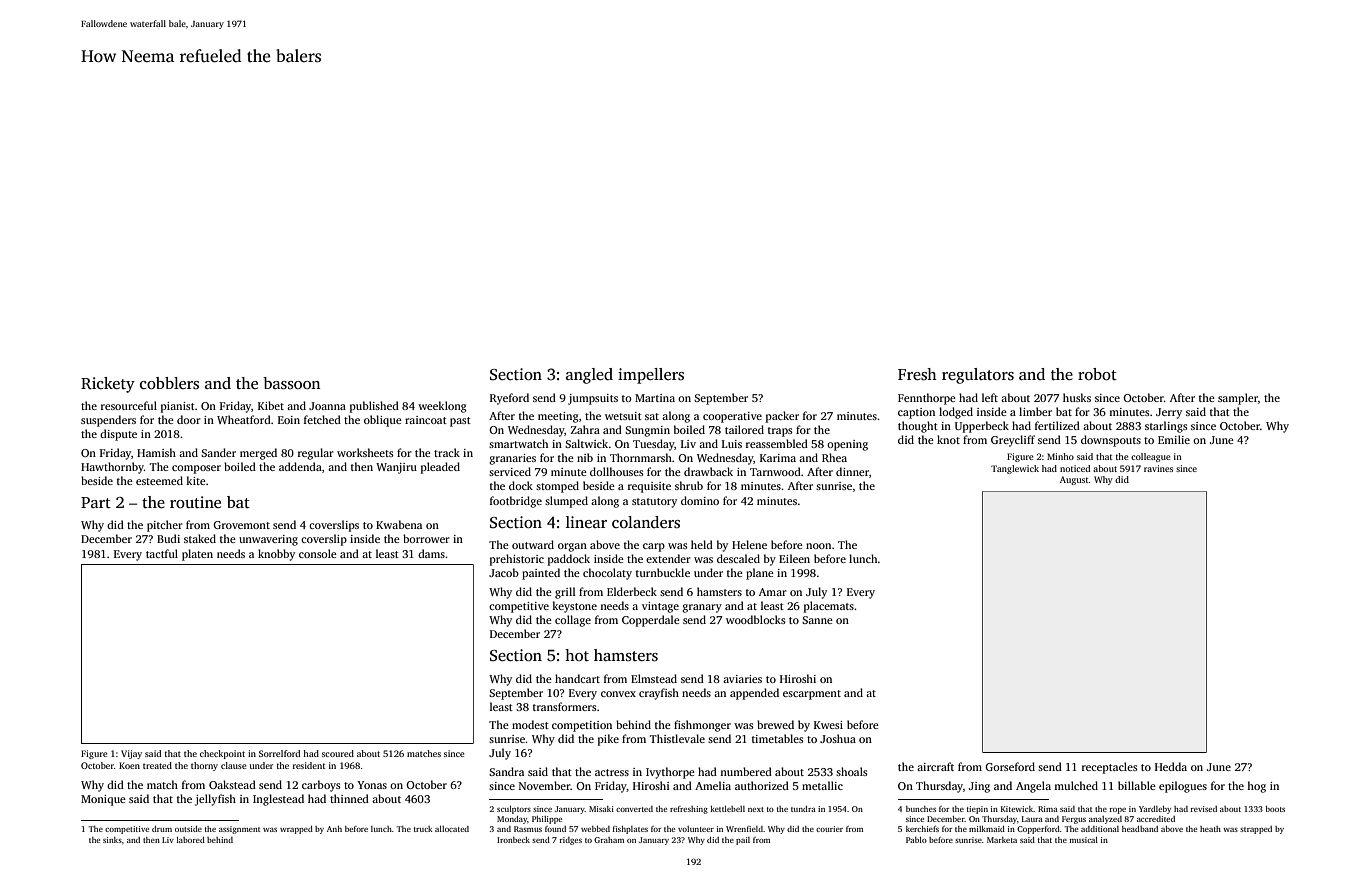 This image has width=1372, height=887. What do you see at coordinates (1074, 480) in the image?
I see `August` at bounding box center [1074, 480].
